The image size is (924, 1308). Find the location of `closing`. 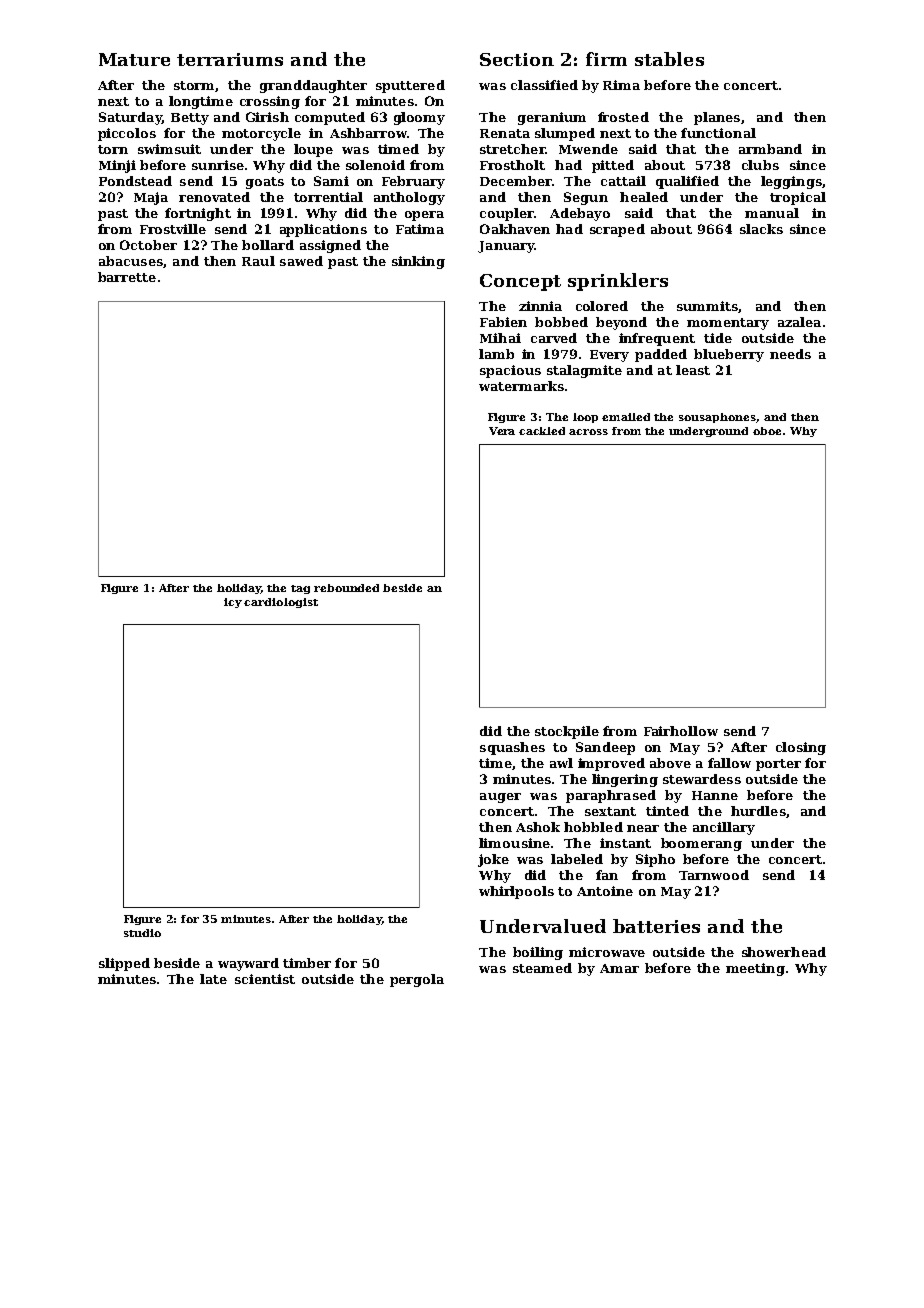

closing is located at coordinates (801, 748).
